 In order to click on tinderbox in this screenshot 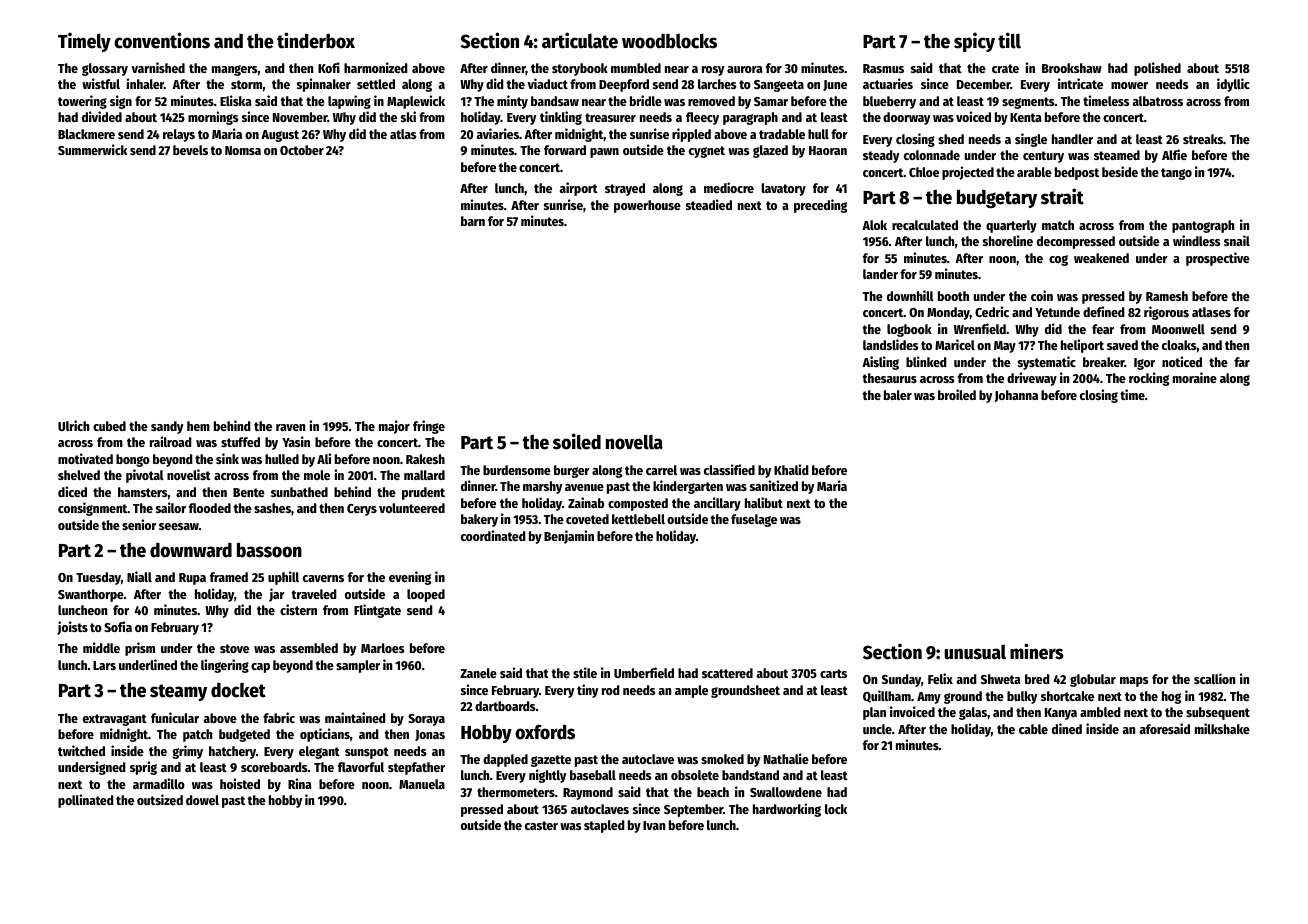, I will do `click(316, 40)`.
